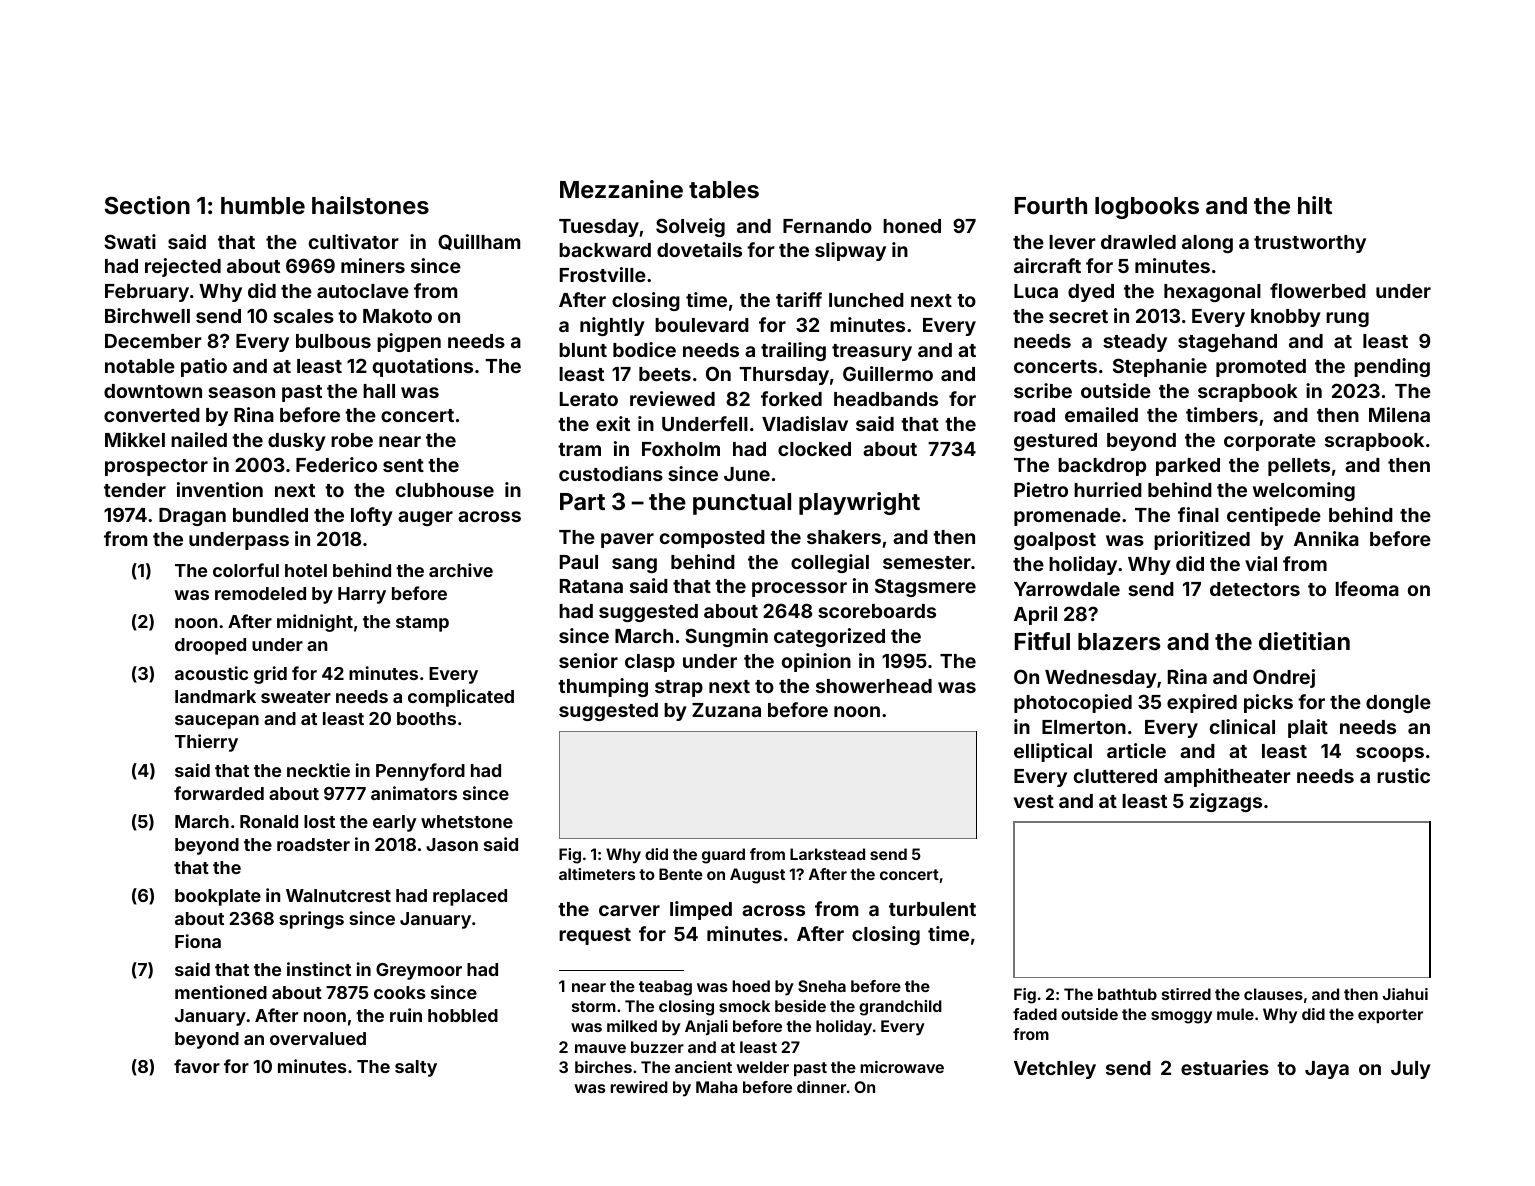  What do you see at coordinates (1367, 588) in the document?
I see `Ifeoma` at bounding box center [1367, 588].
